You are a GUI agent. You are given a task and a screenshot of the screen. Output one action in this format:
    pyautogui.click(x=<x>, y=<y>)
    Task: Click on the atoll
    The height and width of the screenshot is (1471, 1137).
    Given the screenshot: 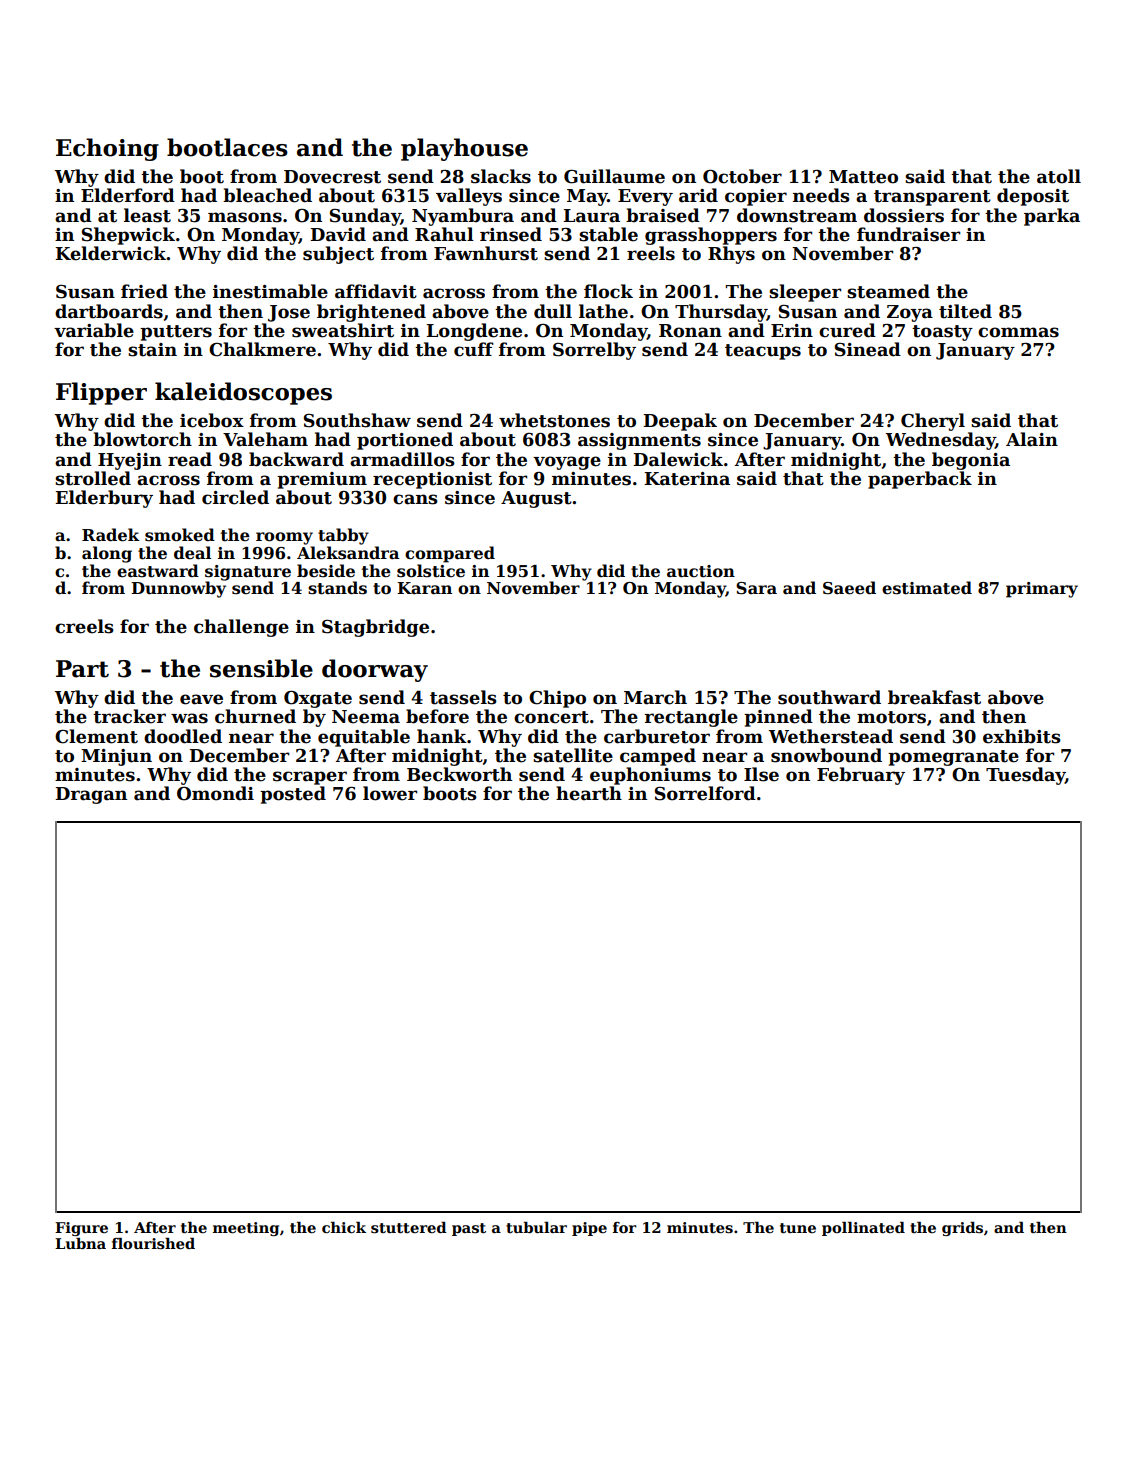 What is the action you would take?
    pyautogui.click(x=1059, y=176)
